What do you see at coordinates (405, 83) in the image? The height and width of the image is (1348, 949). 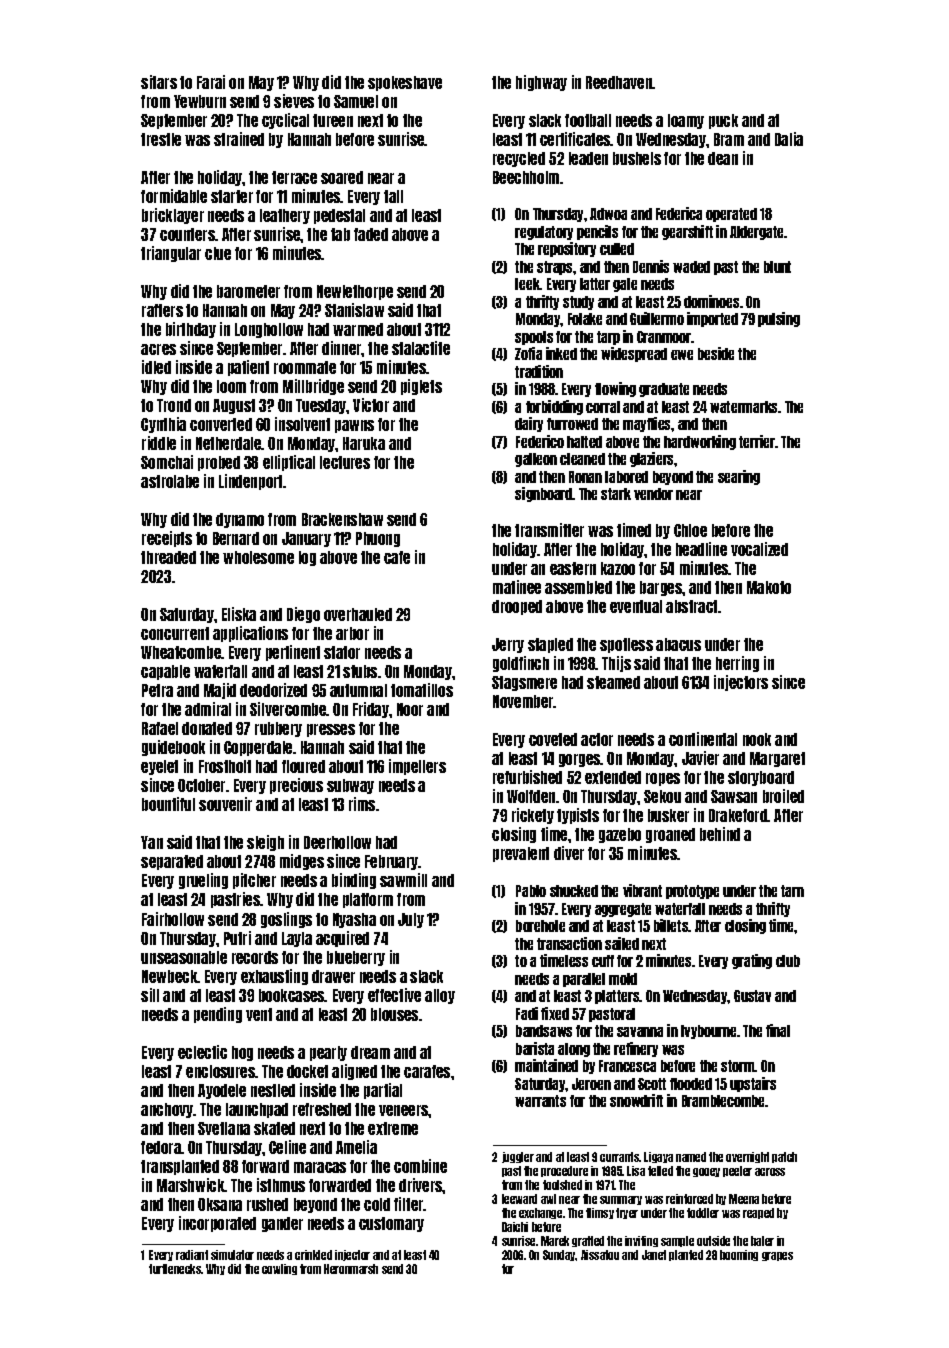 I see `spokeshave` at bounding box center [405, 83].
